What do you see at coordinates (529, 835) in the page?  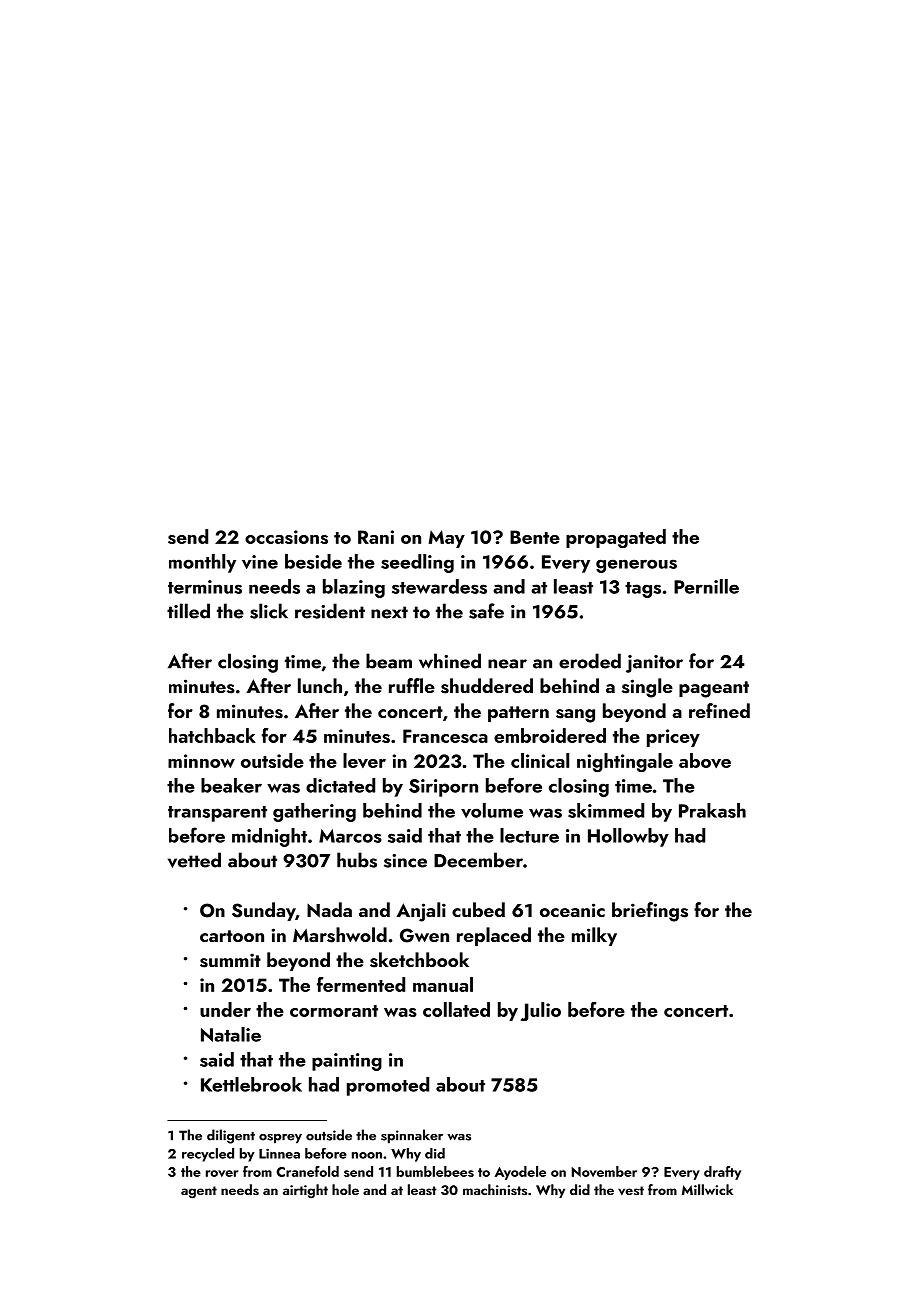 I see `lecture` at bounding box center [529, 835].
